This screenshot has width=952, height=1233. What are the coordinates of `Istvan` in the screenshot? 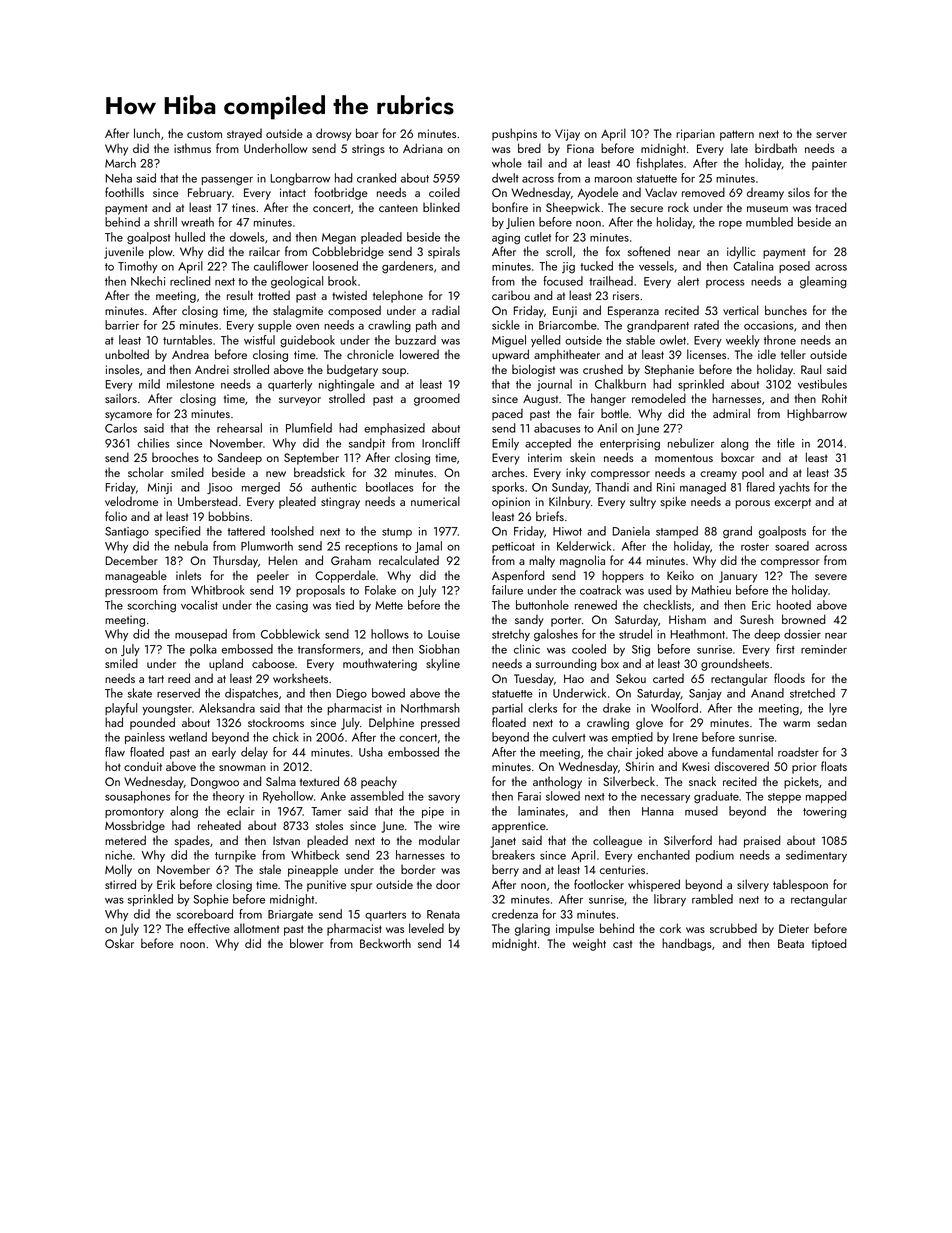 It's located at (286, 840).
